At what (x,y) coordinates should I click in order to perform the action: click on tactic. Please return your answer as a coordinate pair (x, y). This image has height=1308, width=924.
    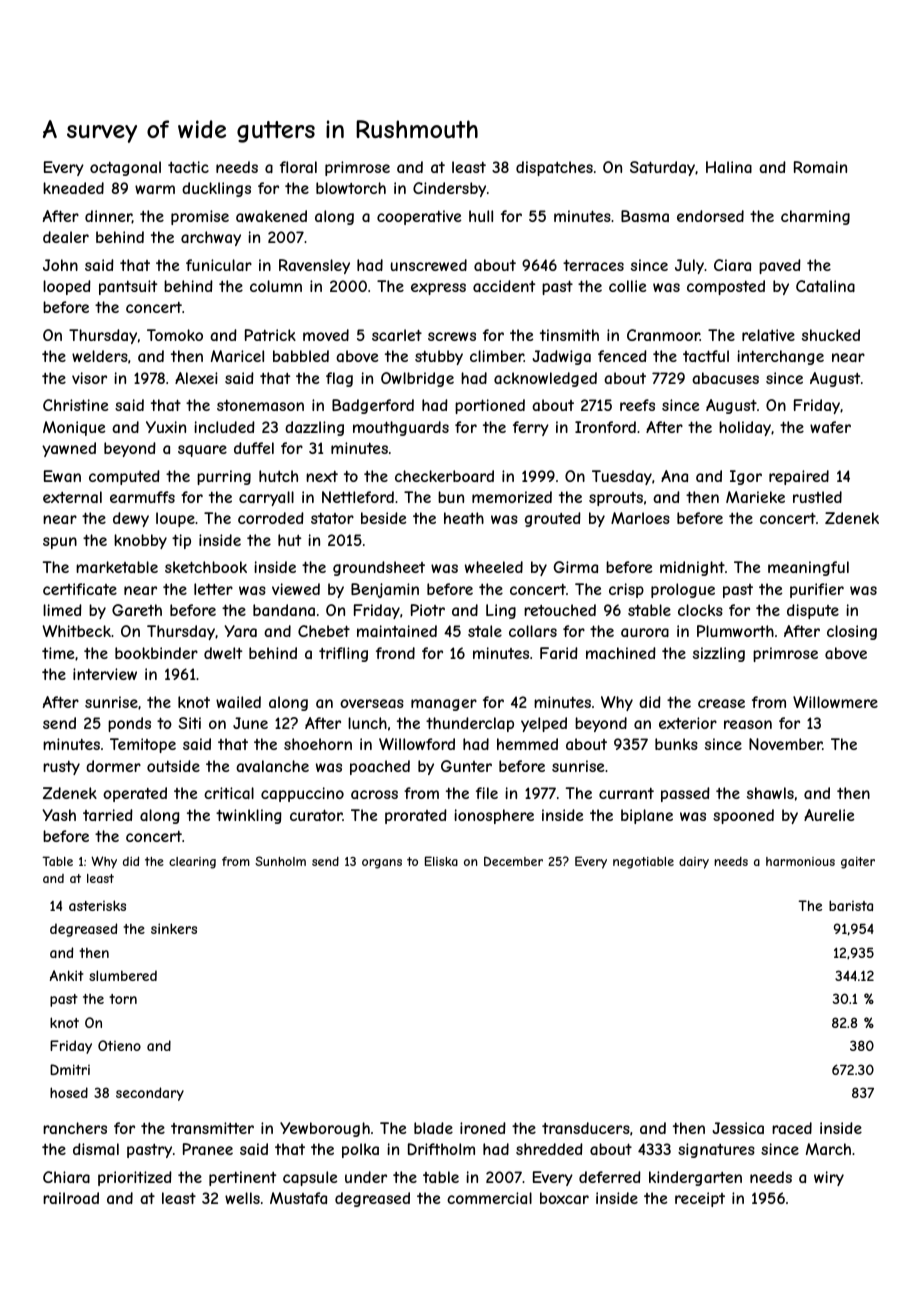
    Looking at the image, I should click on (188, 167).
